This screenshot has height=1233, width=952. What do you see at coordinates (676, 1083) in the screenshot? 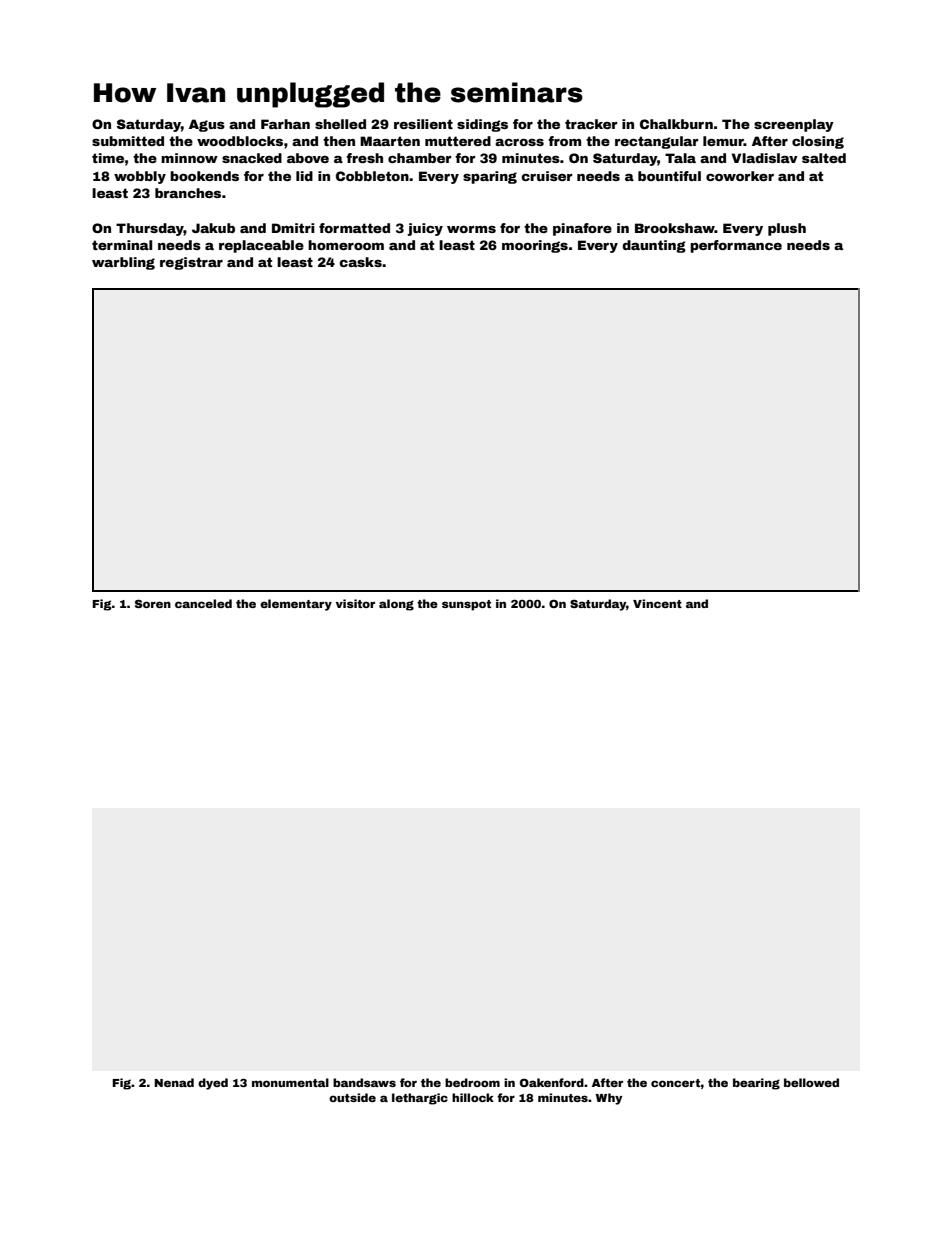
I see `concert` at bounding box center [676, 1083].
